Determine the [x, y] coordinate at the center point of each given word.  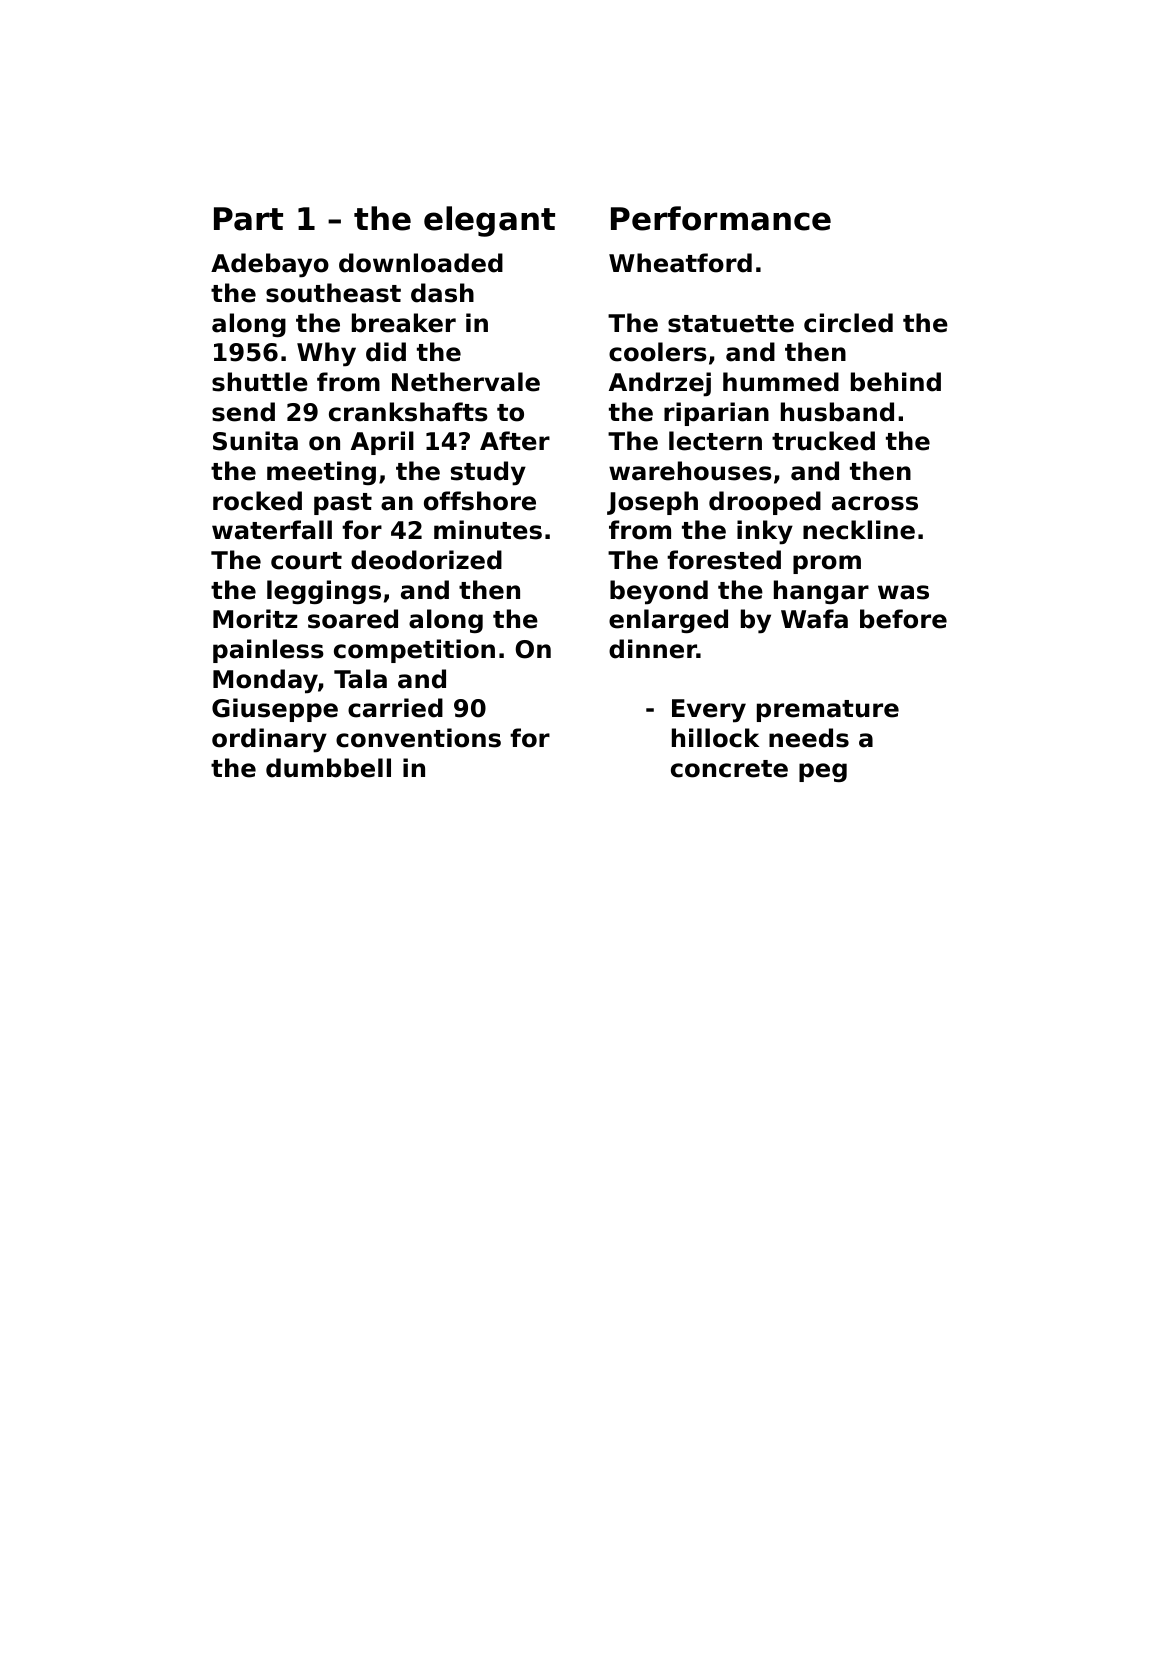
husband [837, 412]
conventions [418, 738]
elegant [489, 221]
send [243, 412]
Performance [721, 218]
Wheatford [680, 263]
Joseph [652, 503]
